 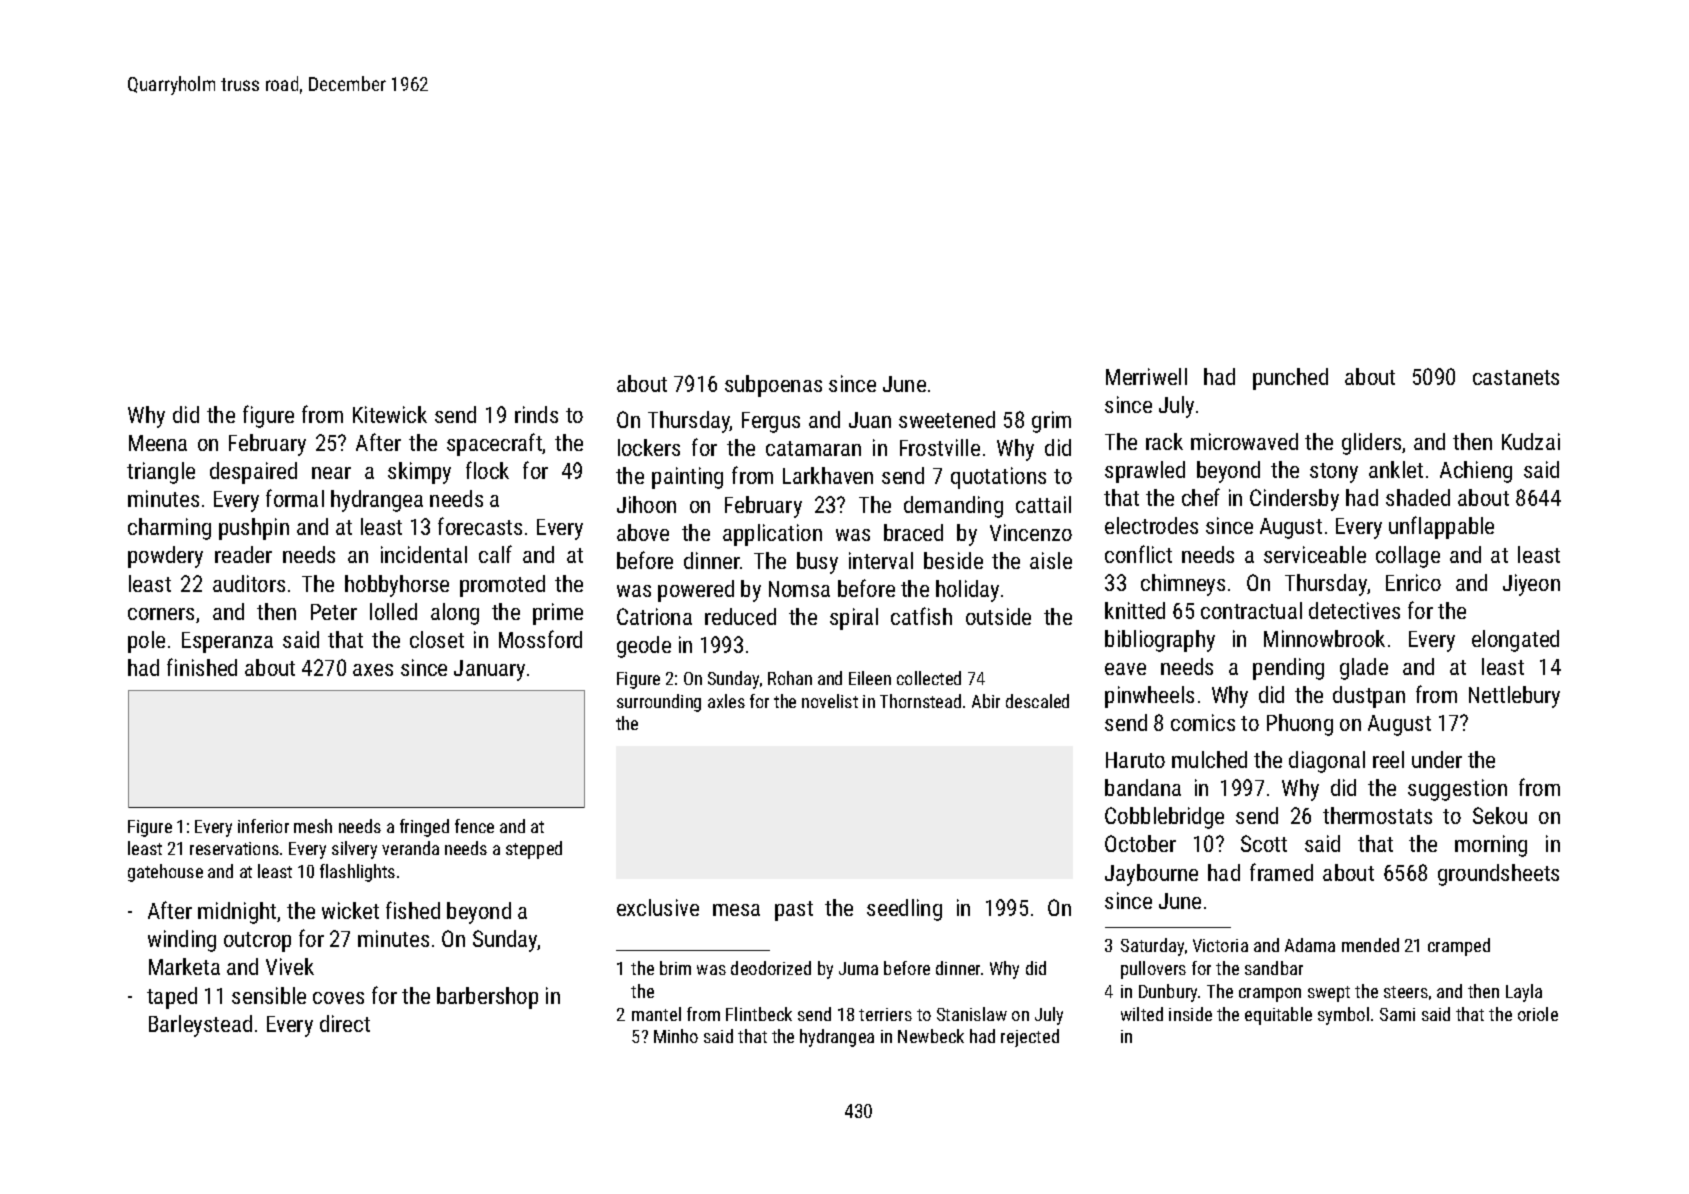 What do you see at coordinates (931, 1036) in the screenshot?
I see `Newbeck` at bounding box center [931, 1036].
